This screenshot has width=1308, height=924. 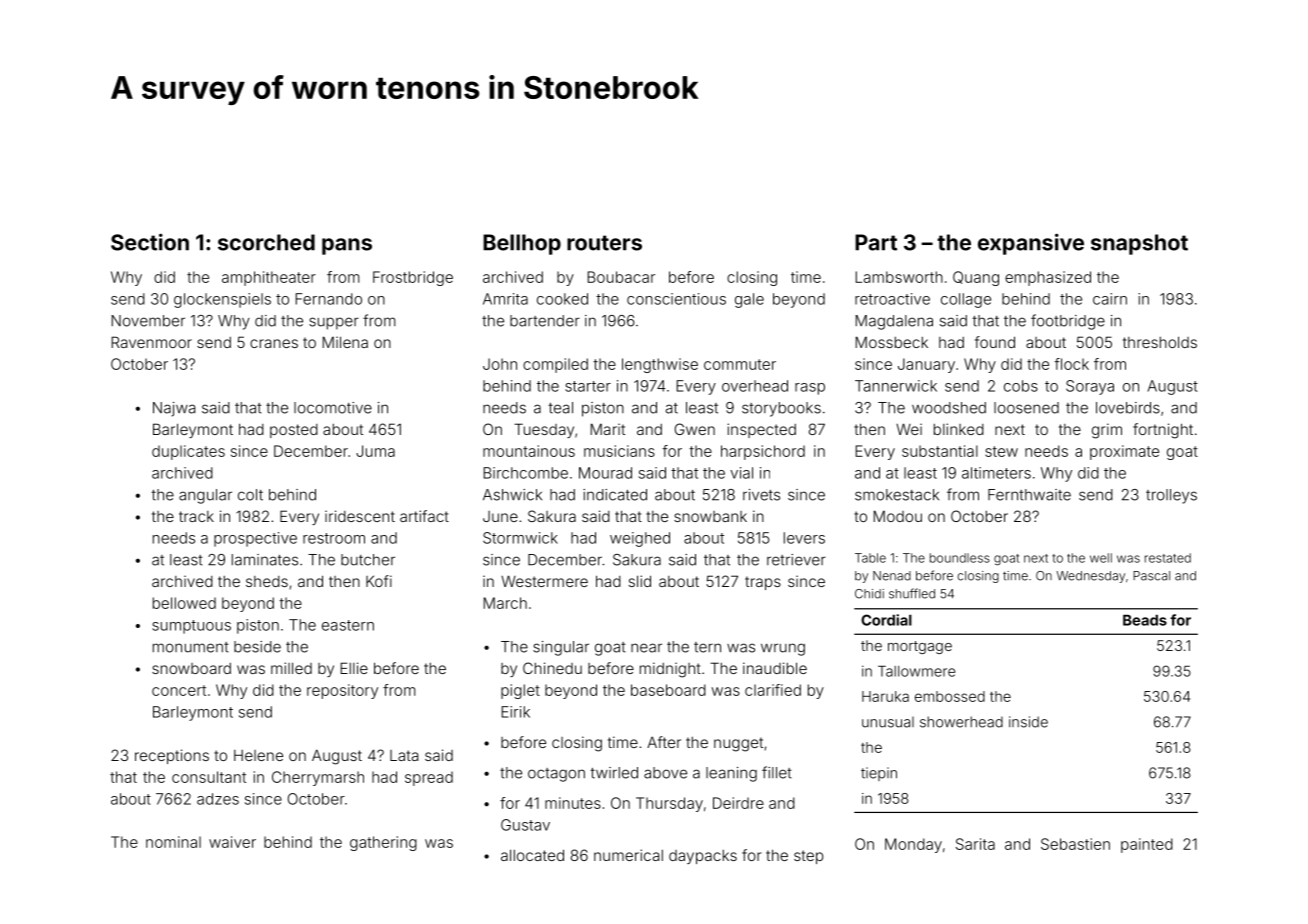 I want to click on Westermere, so click(x=544, y=581).
